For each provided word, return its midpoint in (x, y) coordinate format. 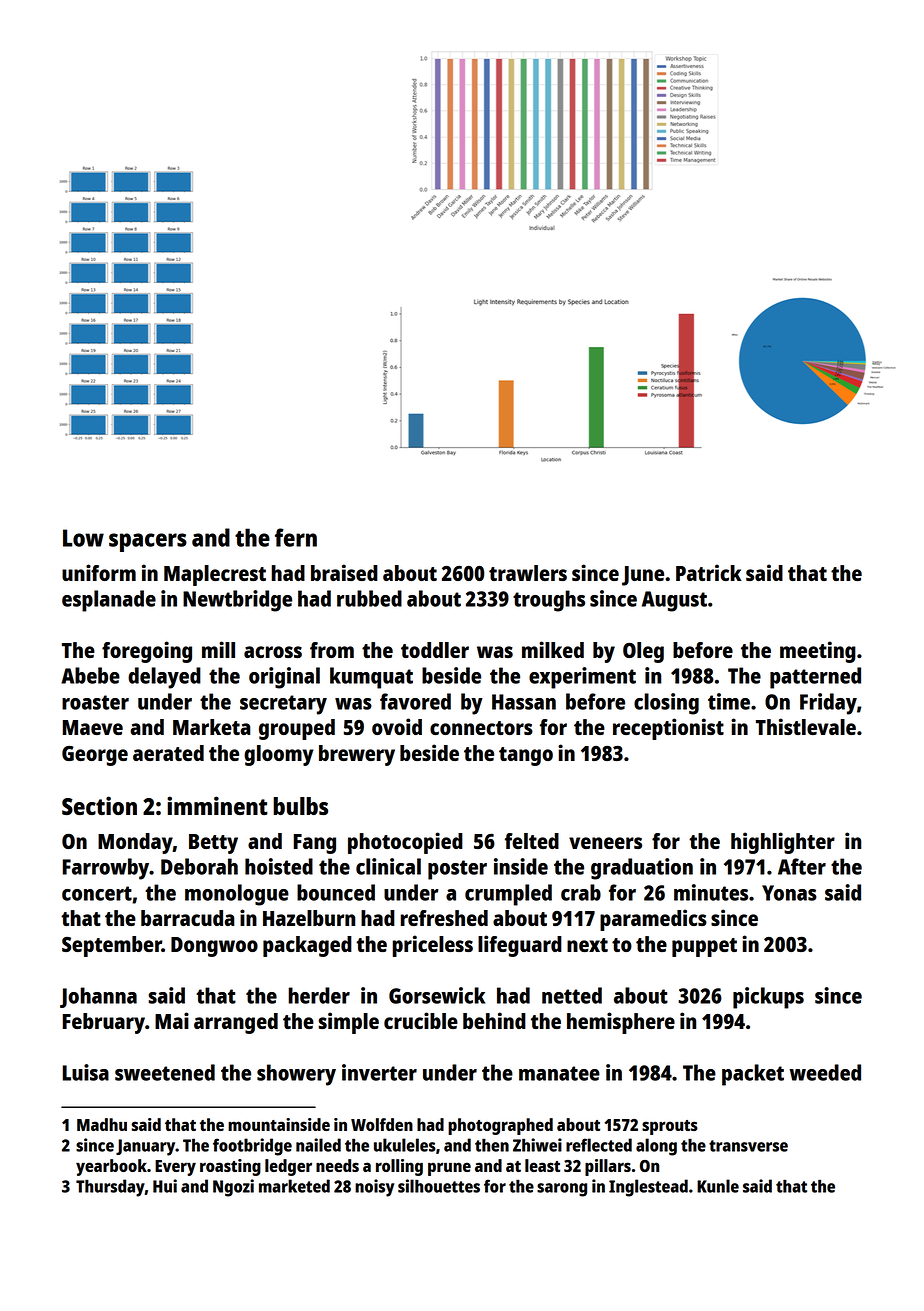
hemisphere (621, 1023)
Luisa (86, 1072)
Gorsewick (437, 995)
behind (494, 1020)
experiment (582, 678)
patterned (815, 678)
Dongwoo (214, 947)
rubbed (369, 598)
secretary (283, 705)
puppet (704, 947)
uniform (99, 572)
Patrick (709, 572)
